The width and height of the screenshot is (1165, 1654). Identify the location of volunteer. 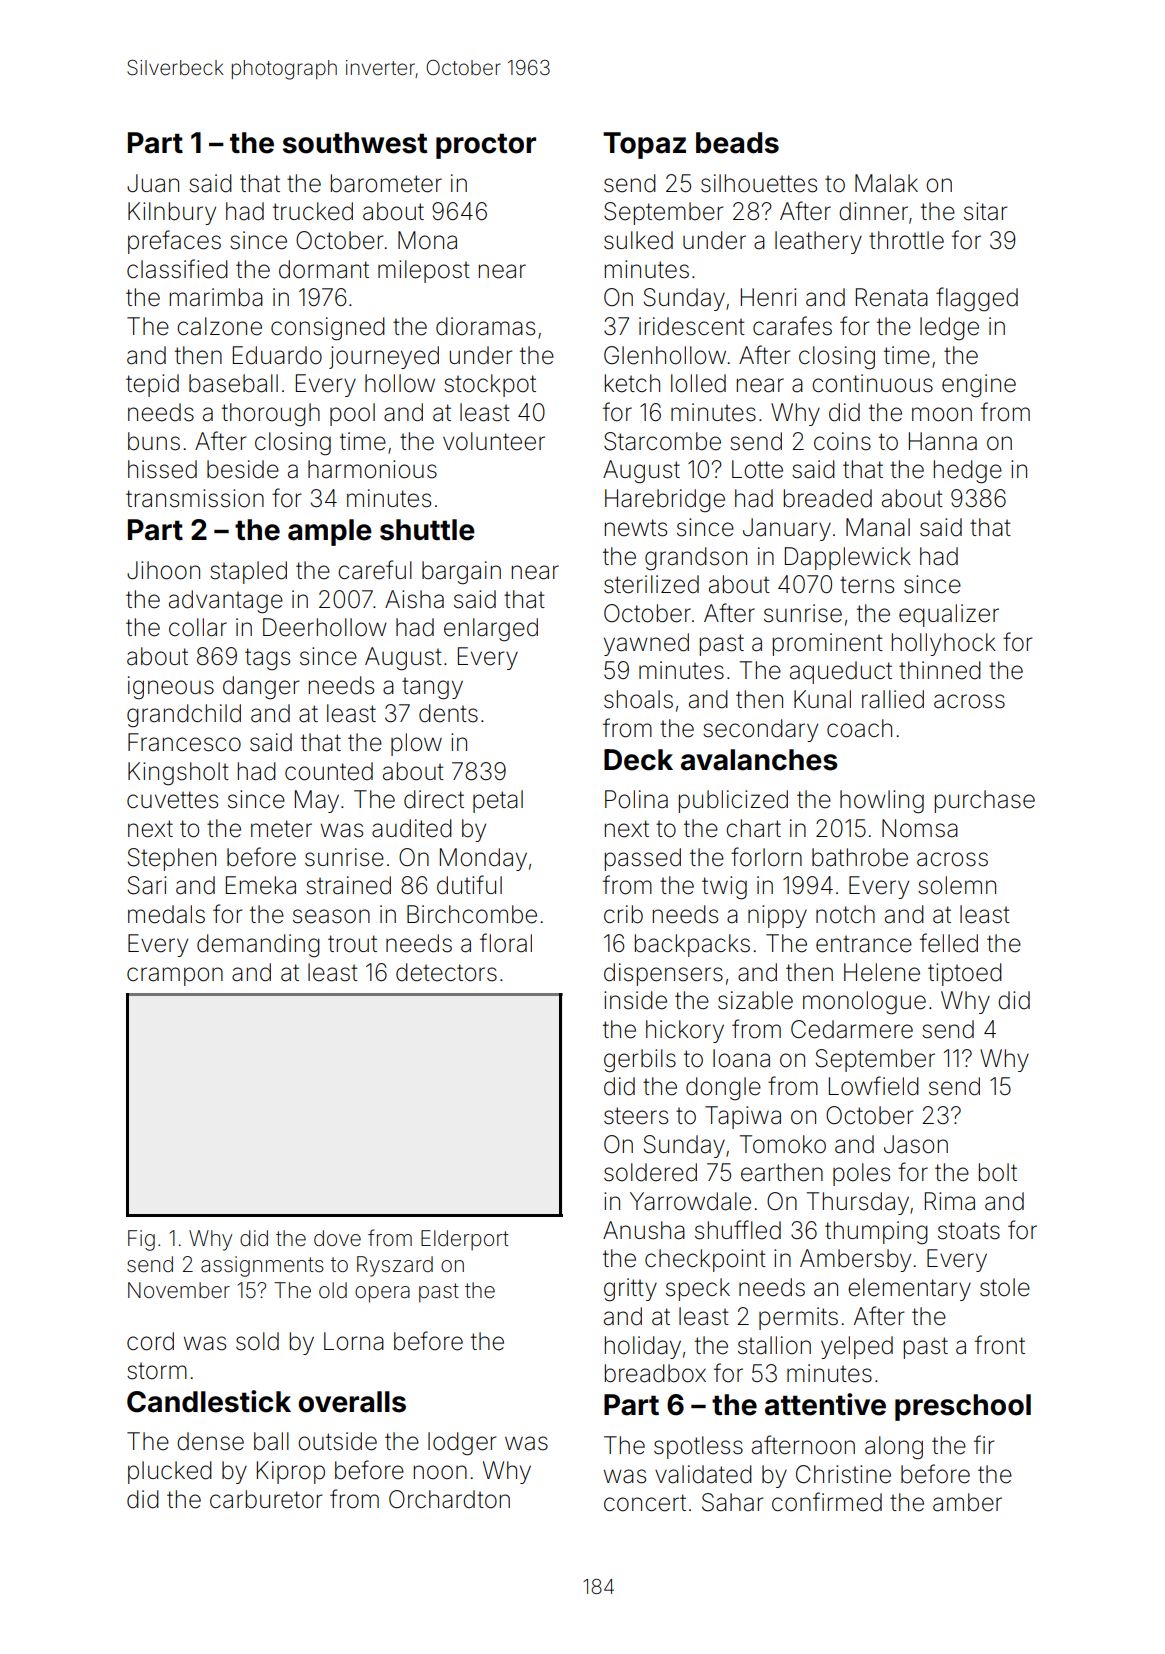
(494, 441).
